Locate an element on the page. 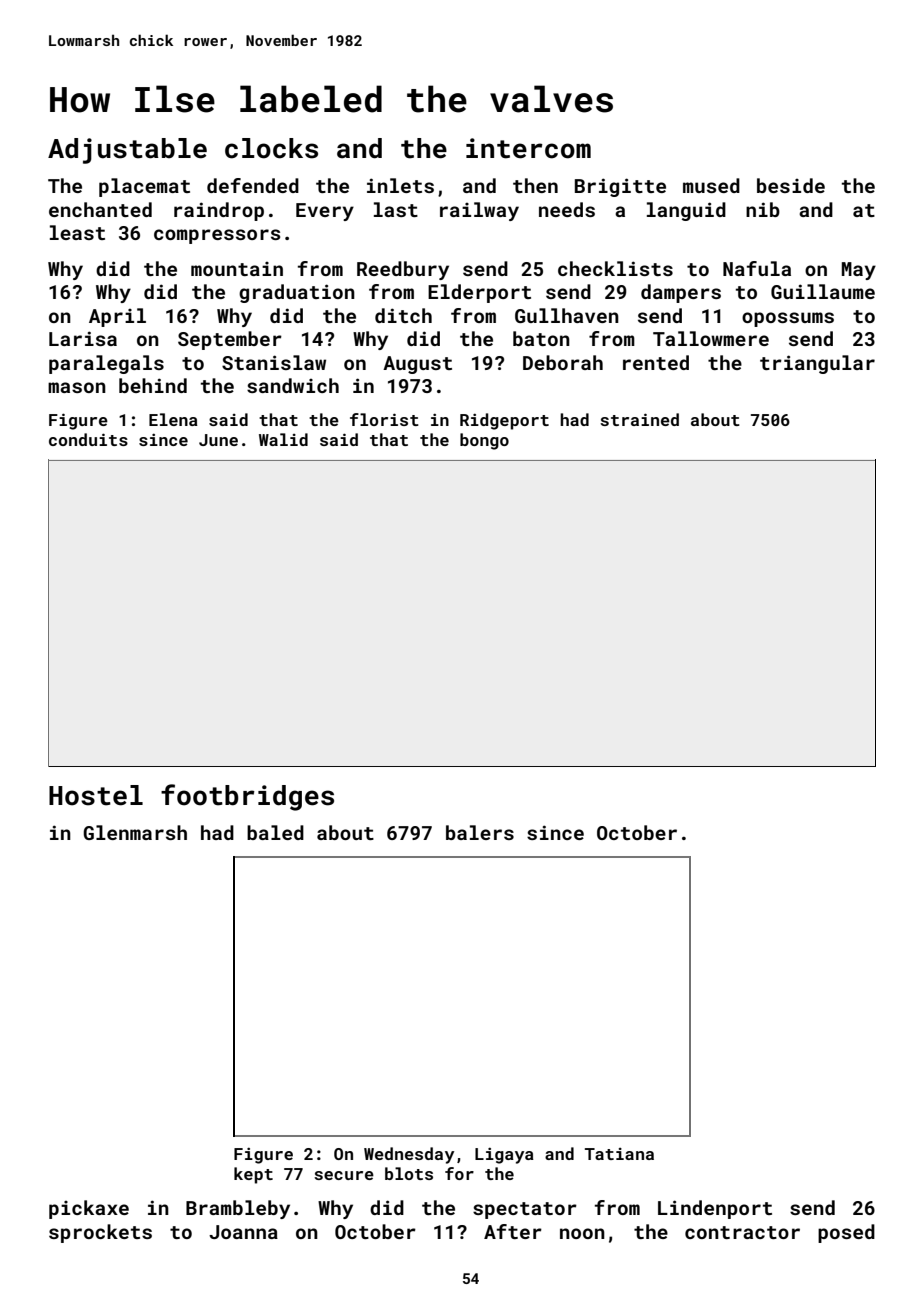 This image has height=1314, width=924. florist is located at coordinates (384, 419).
